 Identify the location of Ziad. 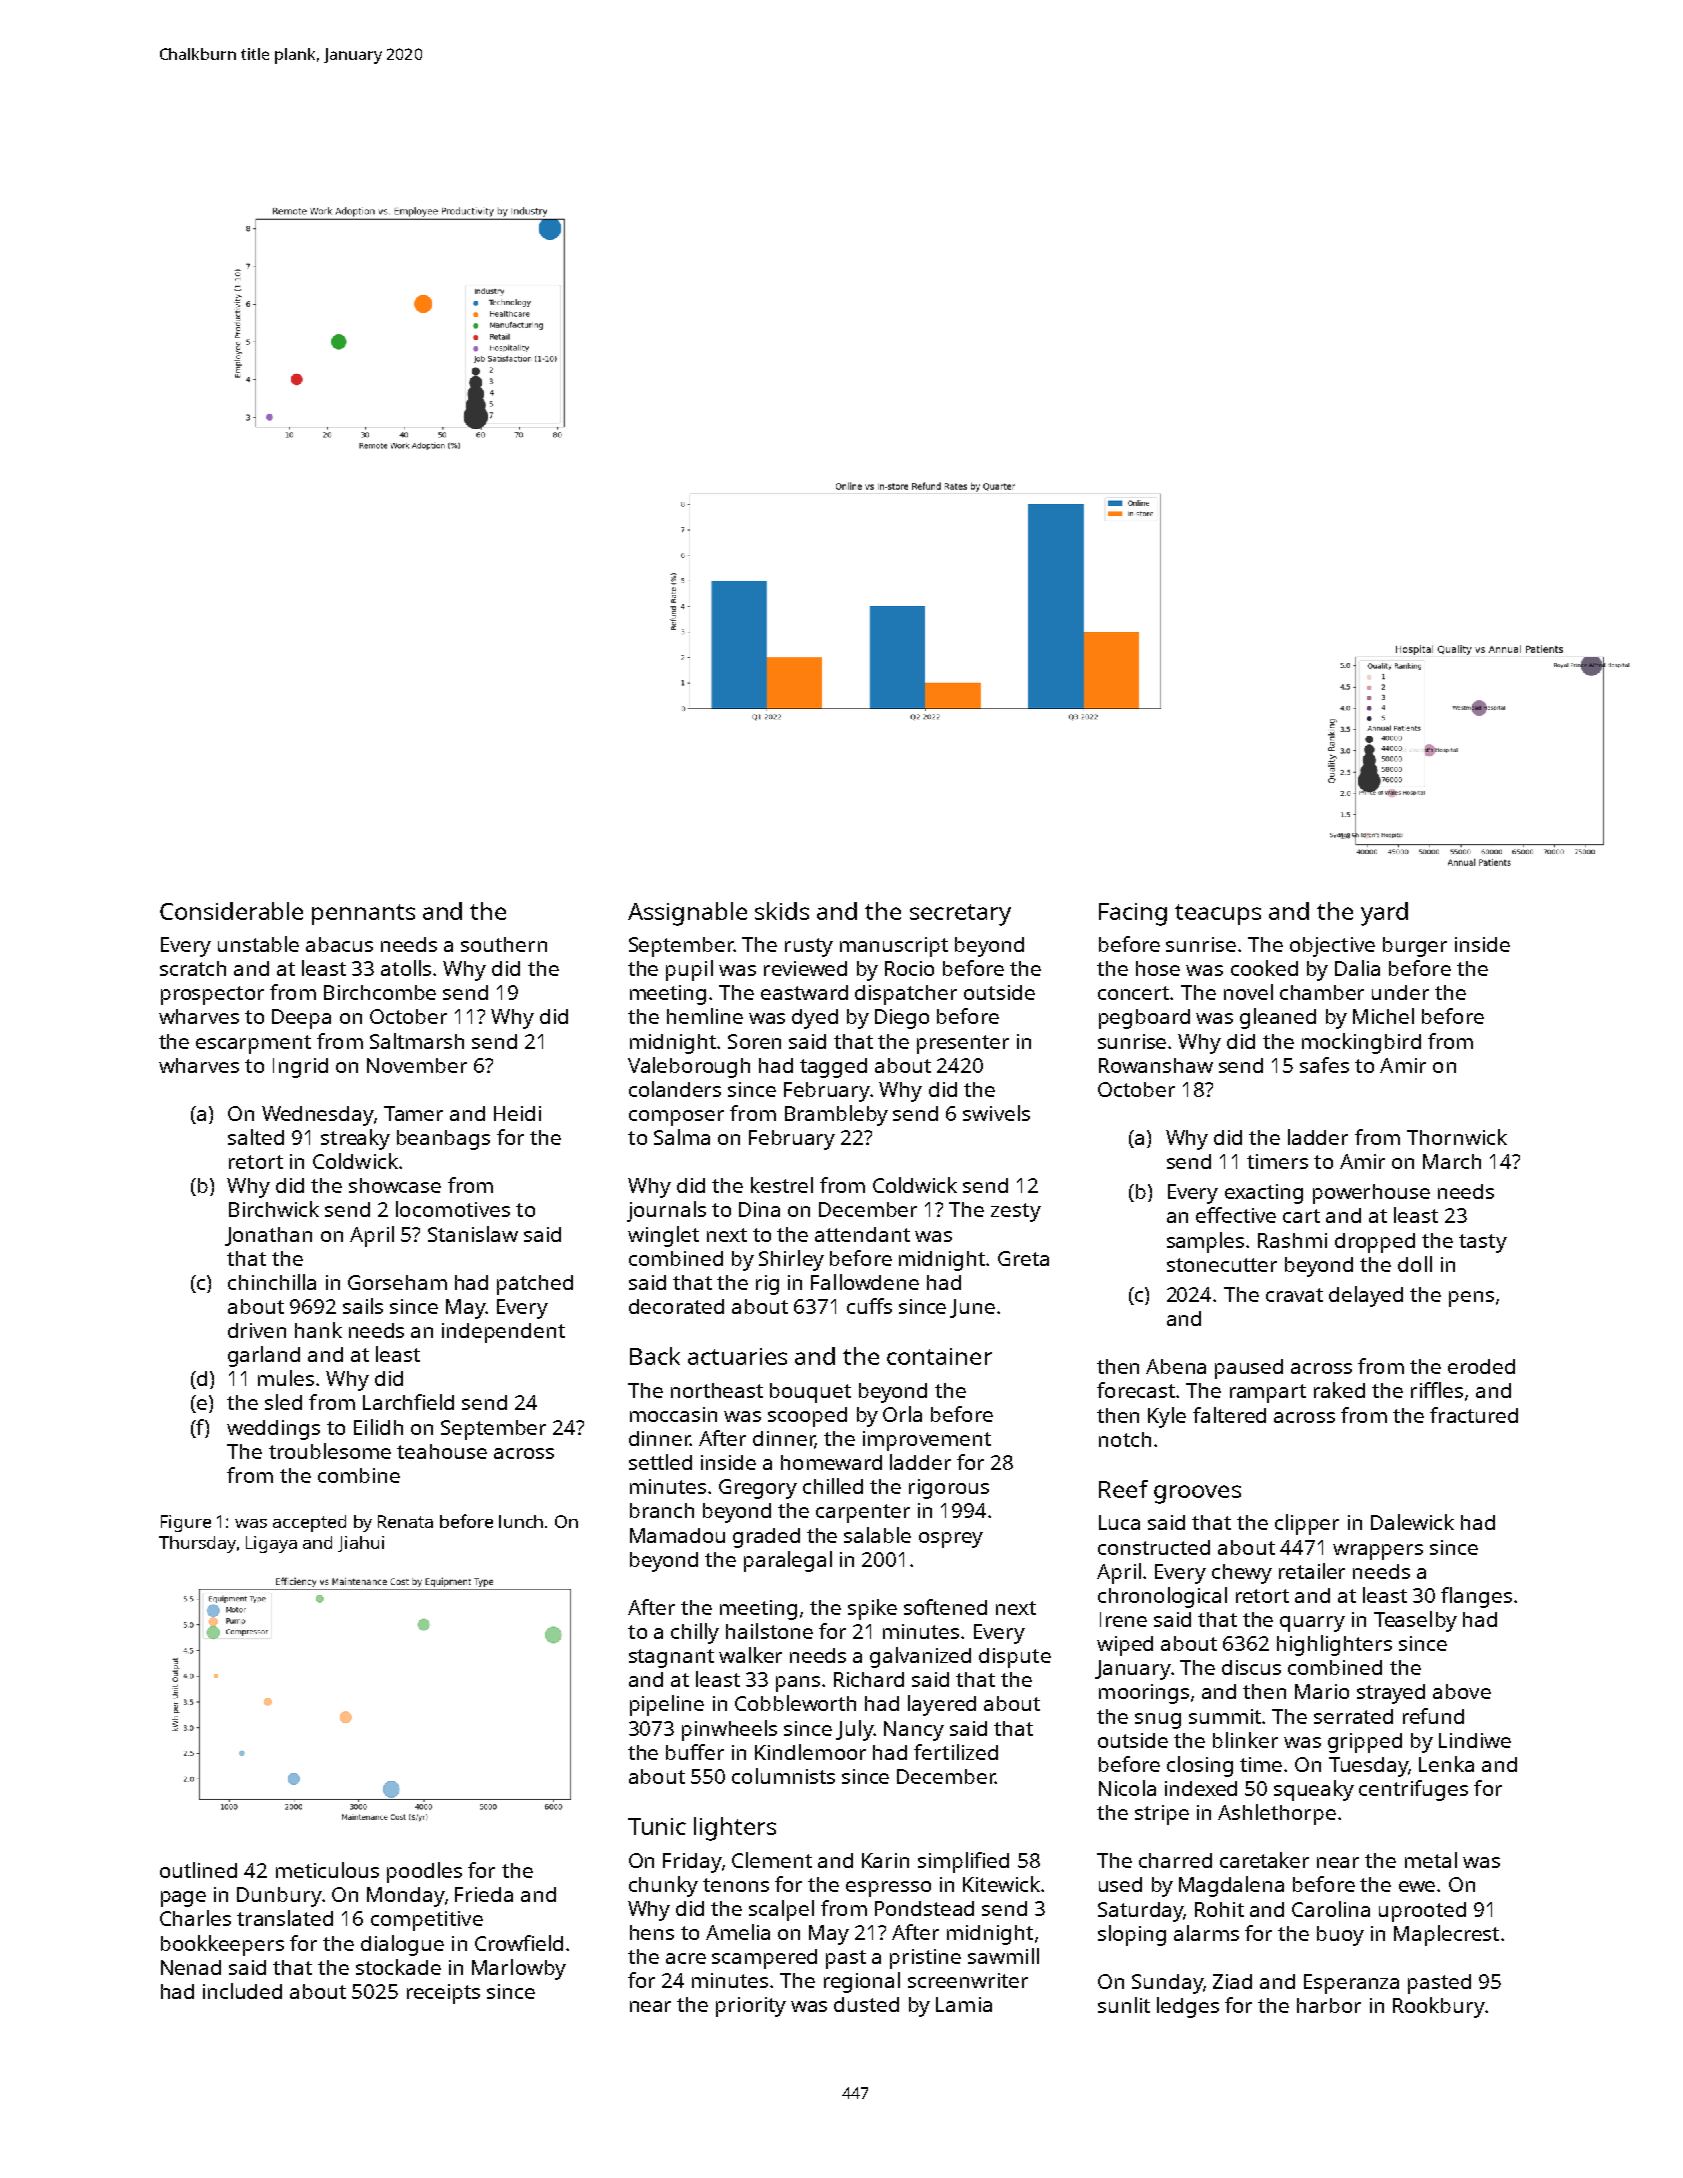
(1232, 1981).
